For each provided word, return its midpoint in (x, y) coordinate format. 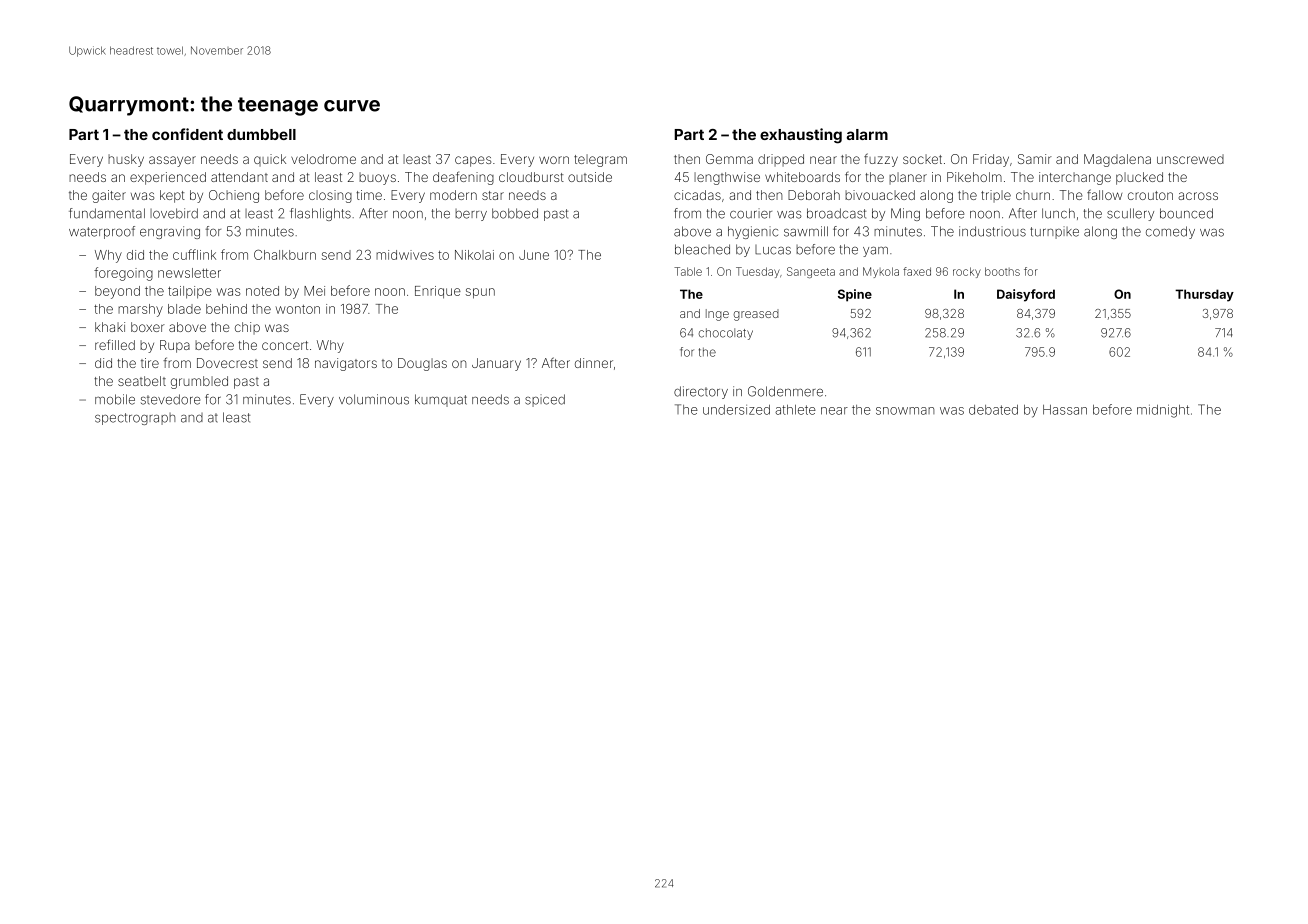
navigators (346, 364)
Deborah (814, 195)
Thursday (1204, 295)
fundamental (107, 213)
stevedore (170, 399)
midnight (1163, 411)
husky (126, 160)
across (1198, 196)
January (496, 364)
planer (908, 178)
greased (756, 315)
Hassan (1065, 410)
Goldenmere (785, 391)
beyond (117, 292)
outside (590, 177)
